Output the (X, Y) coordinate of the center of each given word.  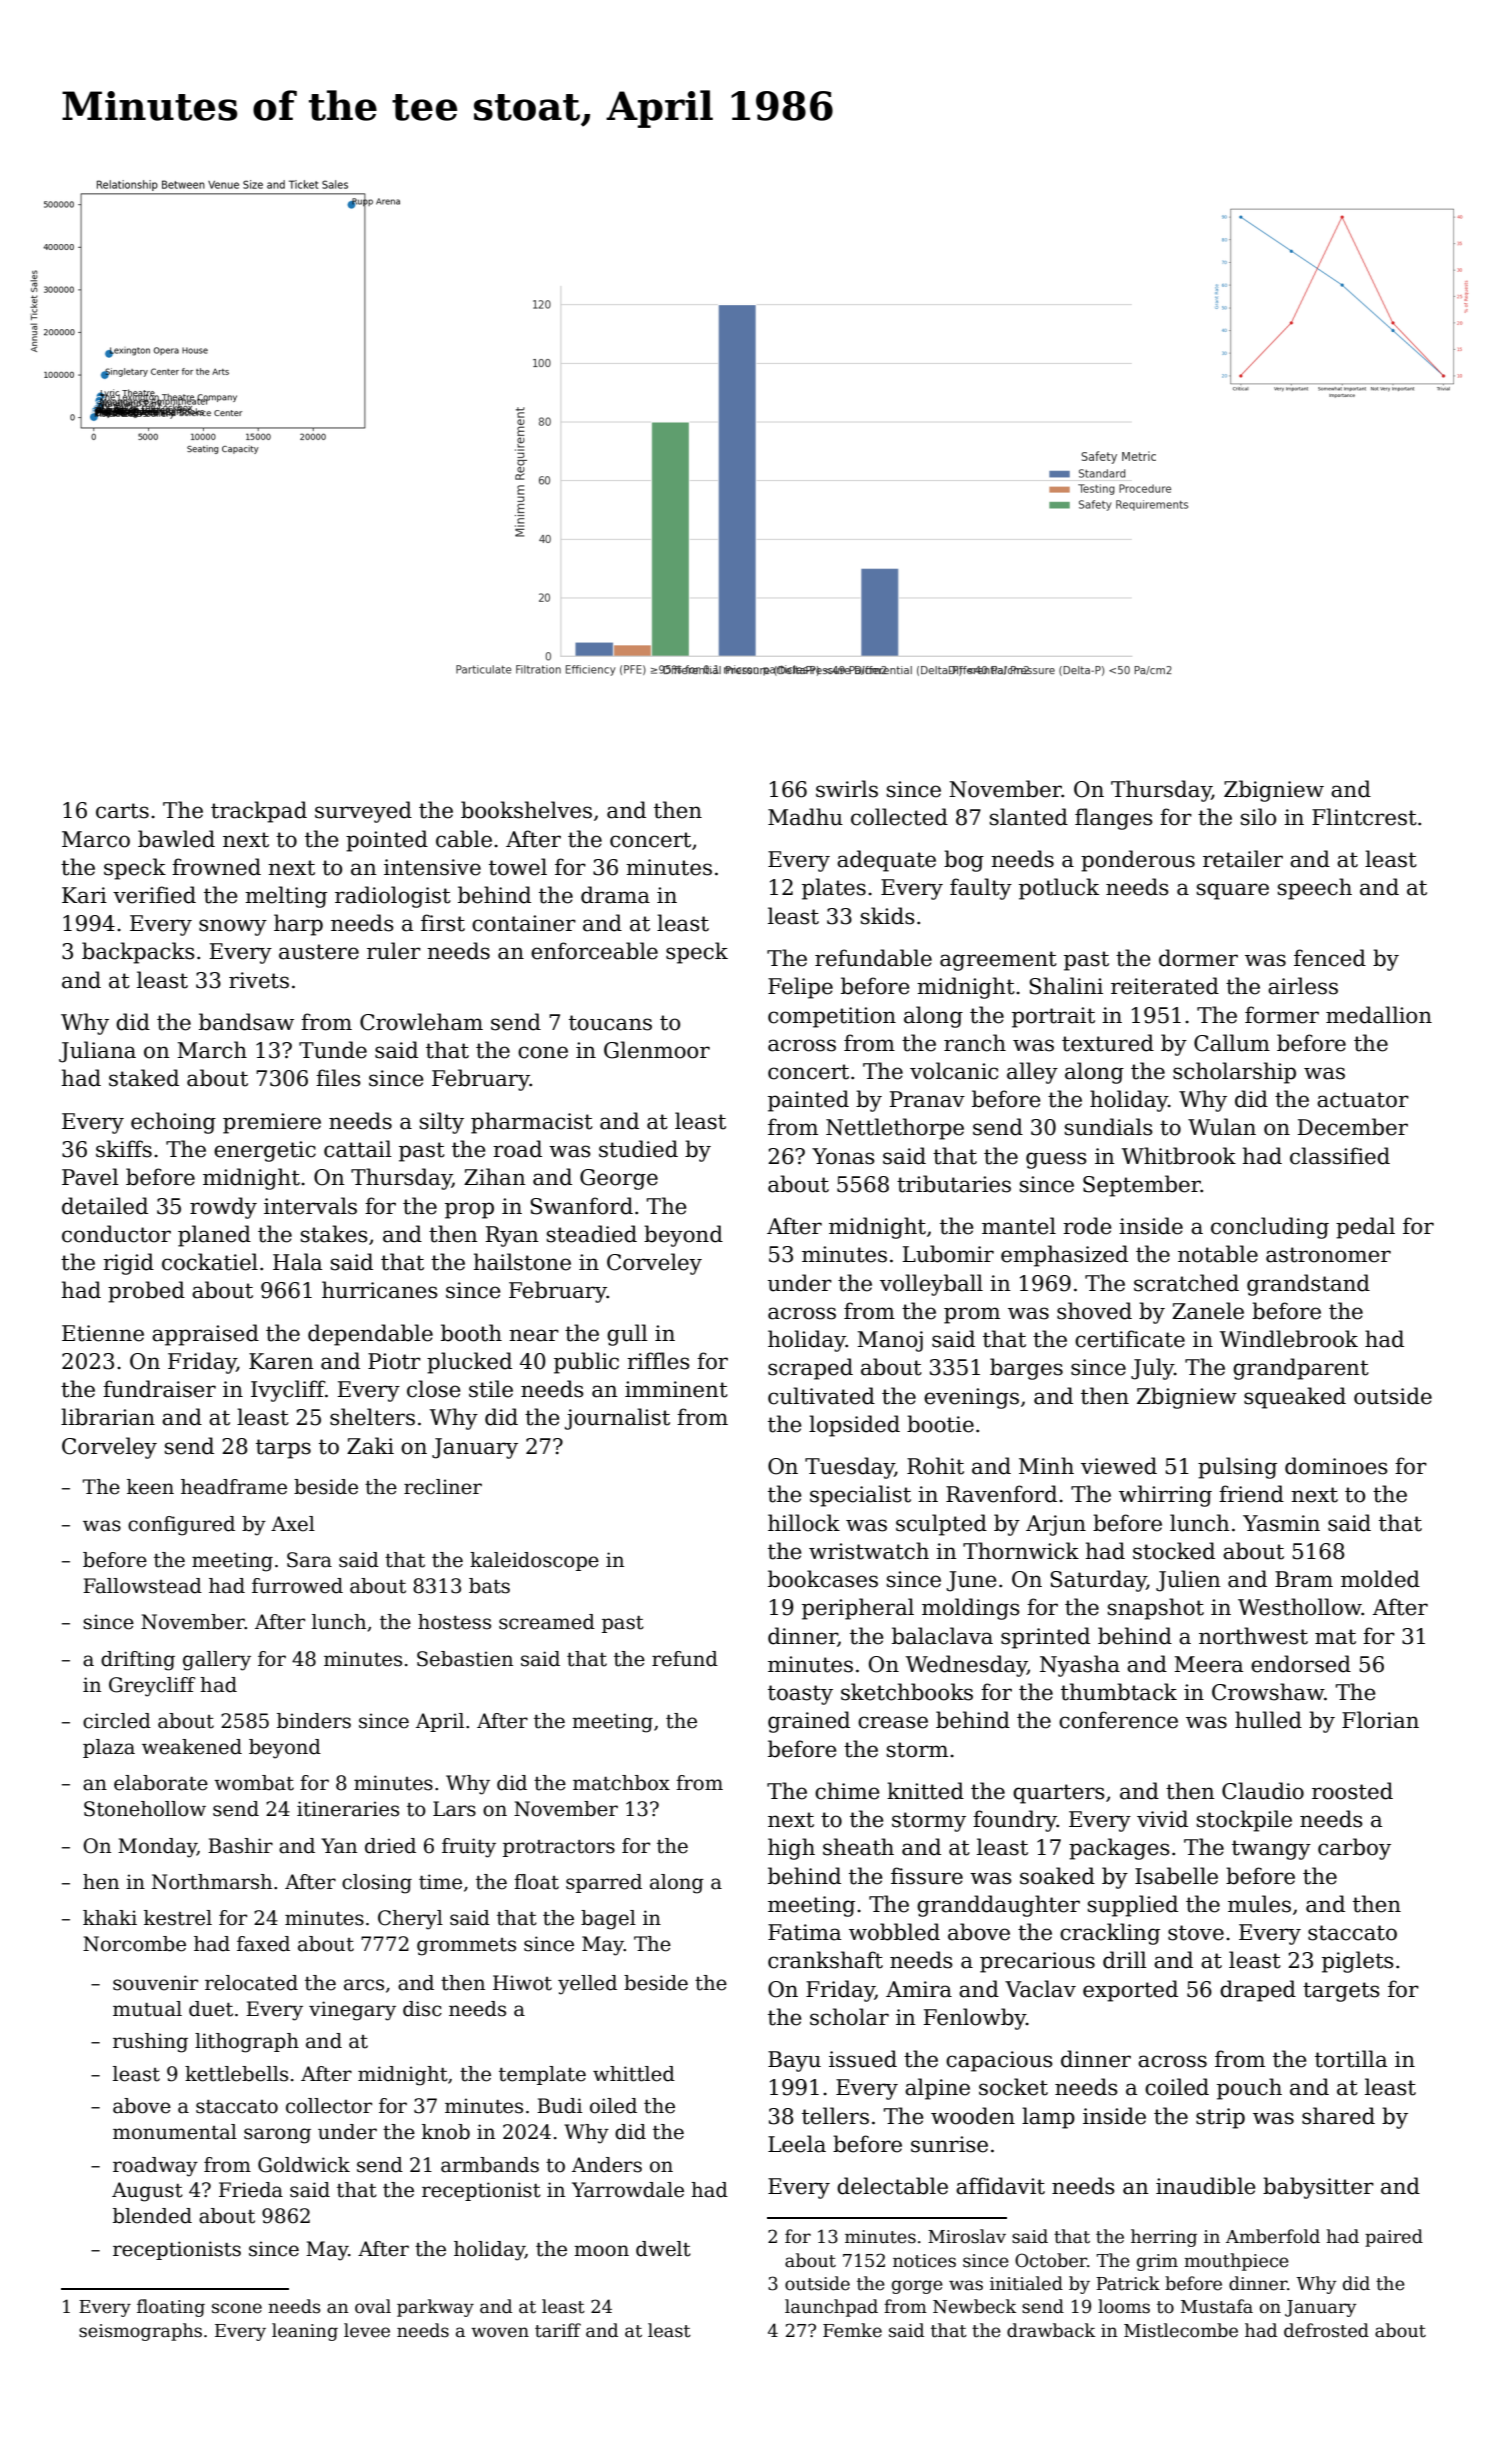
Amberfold (1273, 2236)
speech (1315, 889)
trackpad (259, 812)
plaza (109, 1748)
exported (1130, 1991)
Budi (559, 2106)
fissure (927, 1876)
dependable (370, 1335)
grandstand (1308, 1285)
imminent (676, 1389)
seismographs (140, 2332)
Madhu (805, 817)
